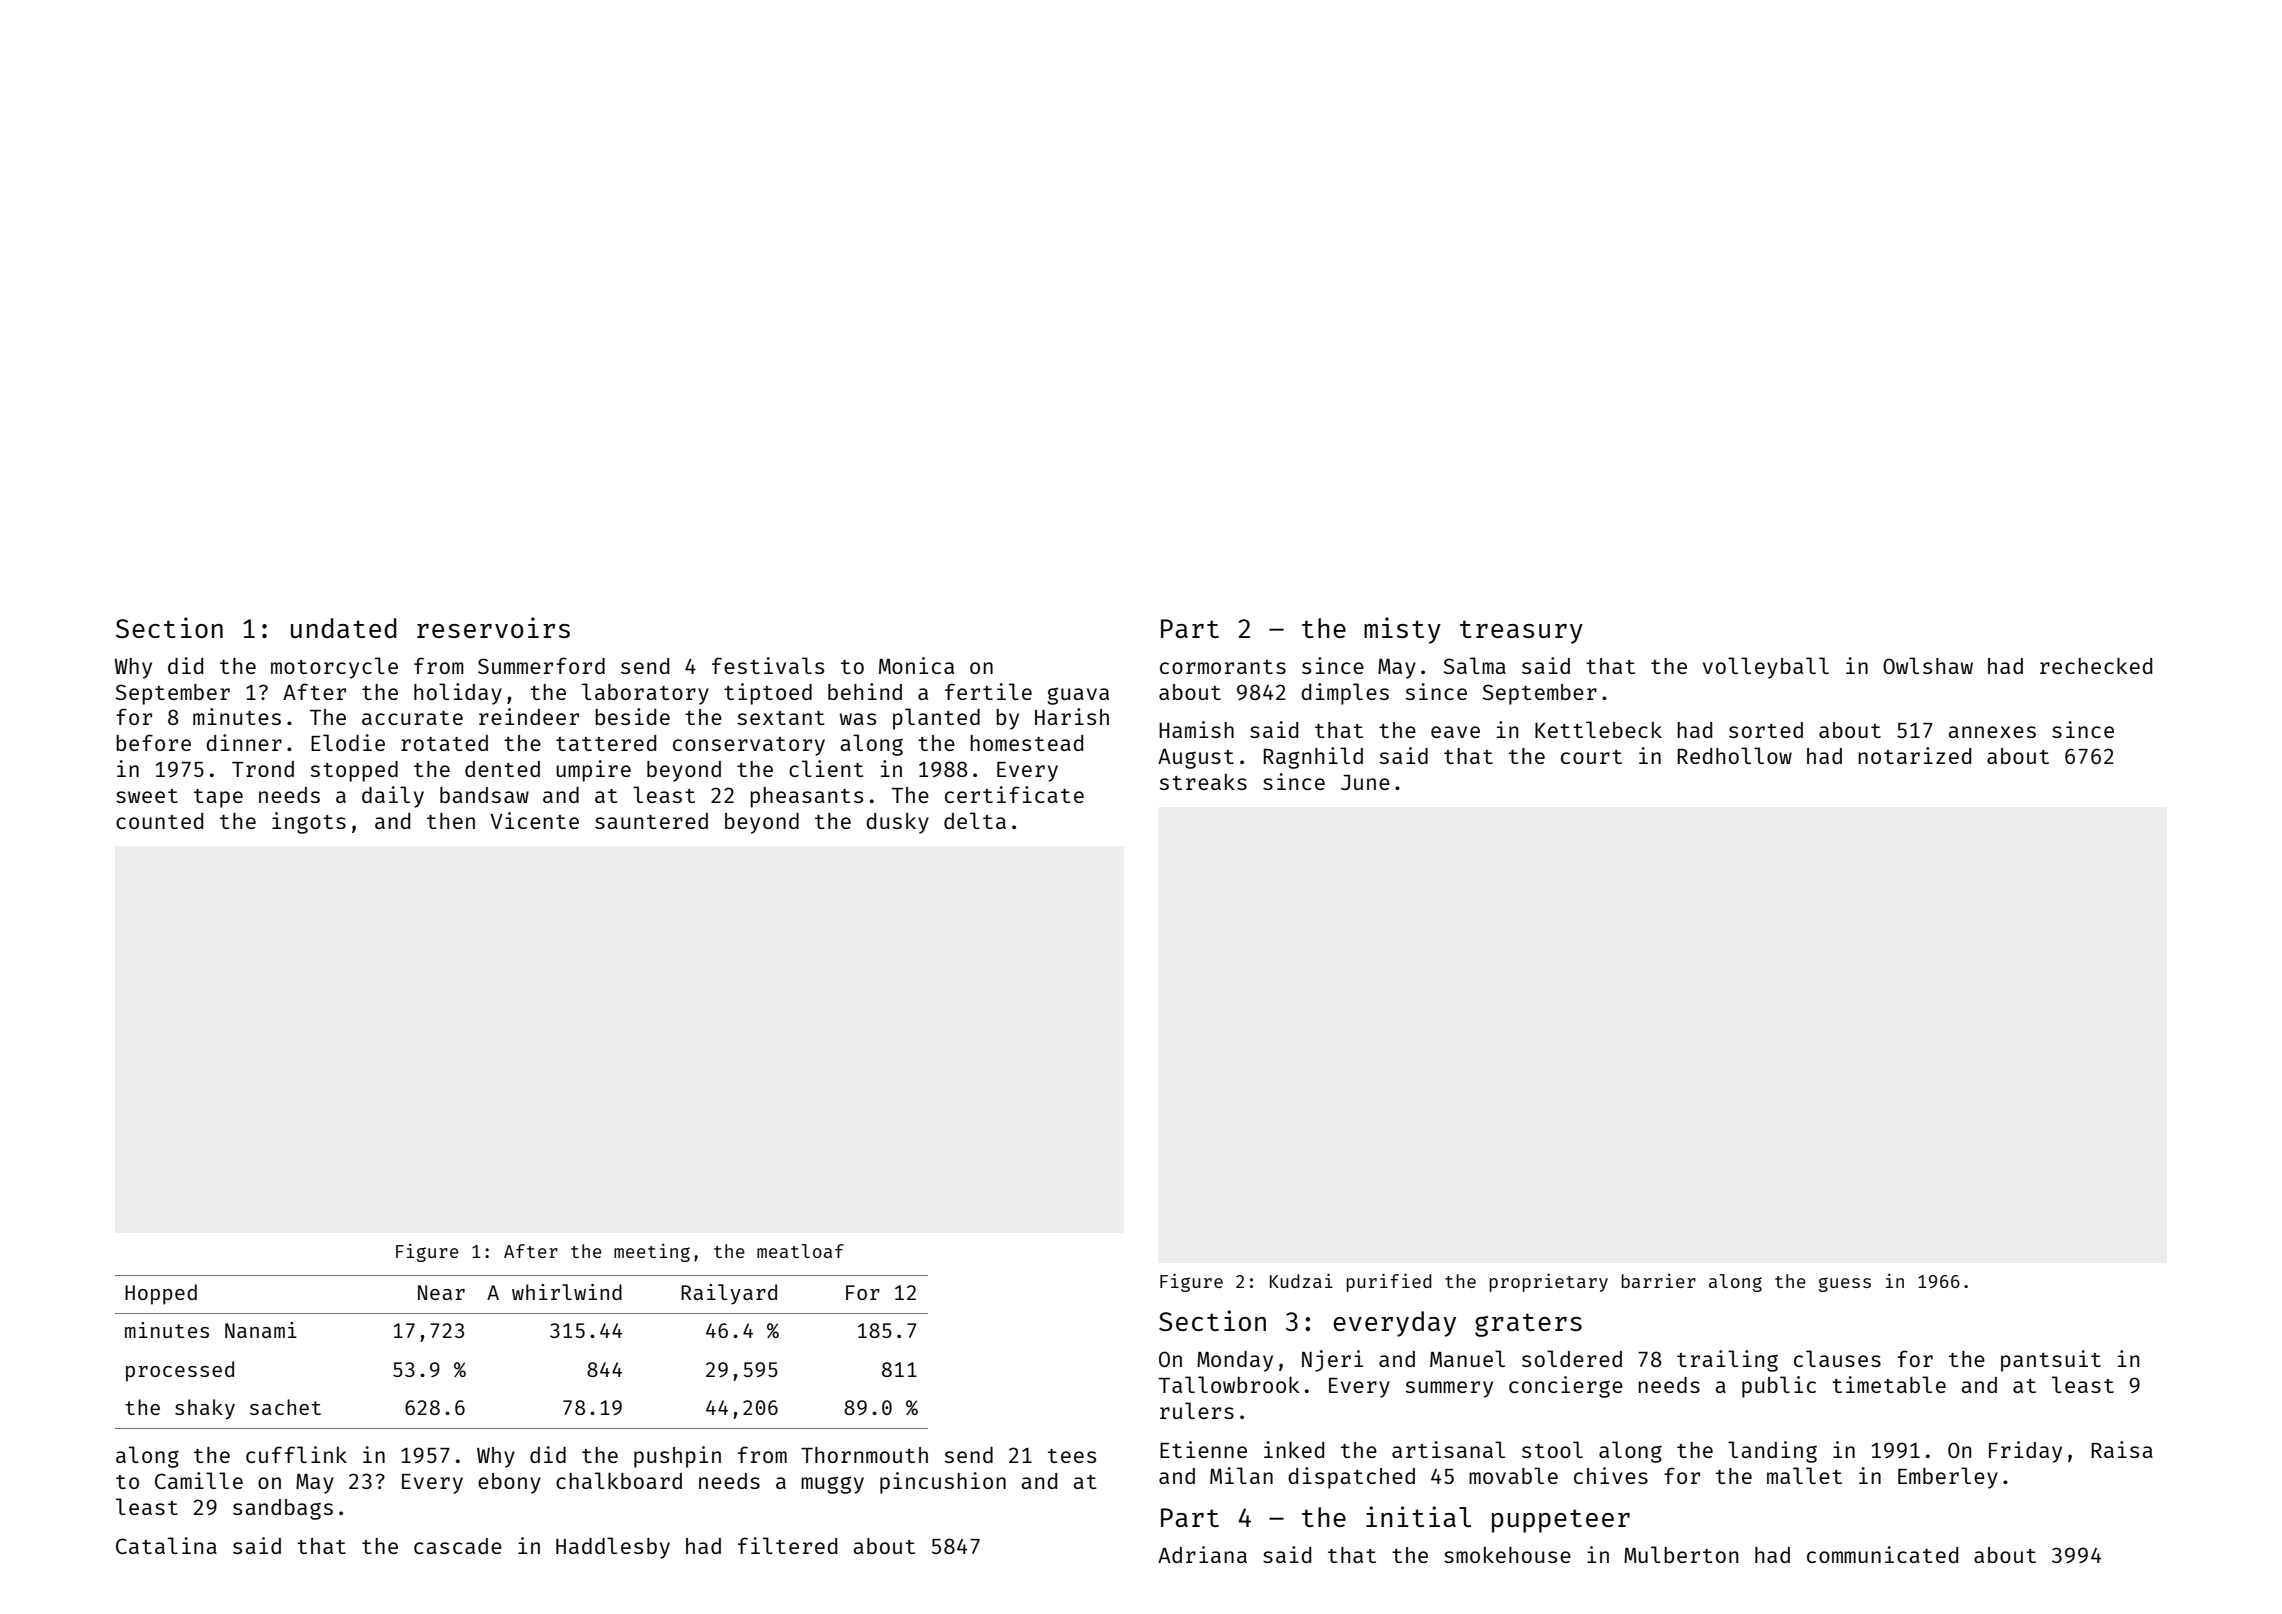 This screenshot has height=1614, width=2282. I want to click on June, so click(1365, 782).
